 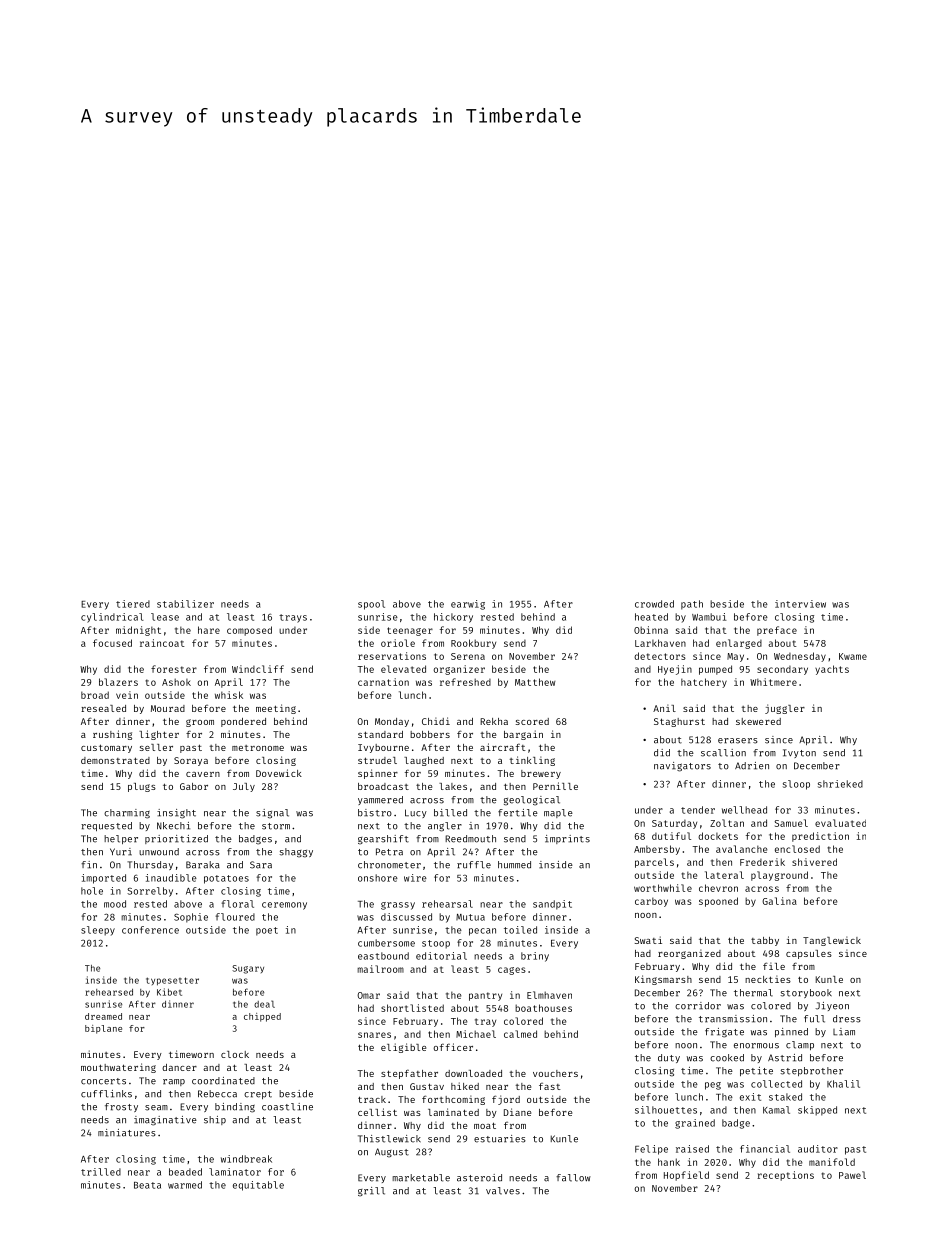 What do you see at coordinates (796, 785) in the image?
I see `sloop` at bounding box center [796, 785].
